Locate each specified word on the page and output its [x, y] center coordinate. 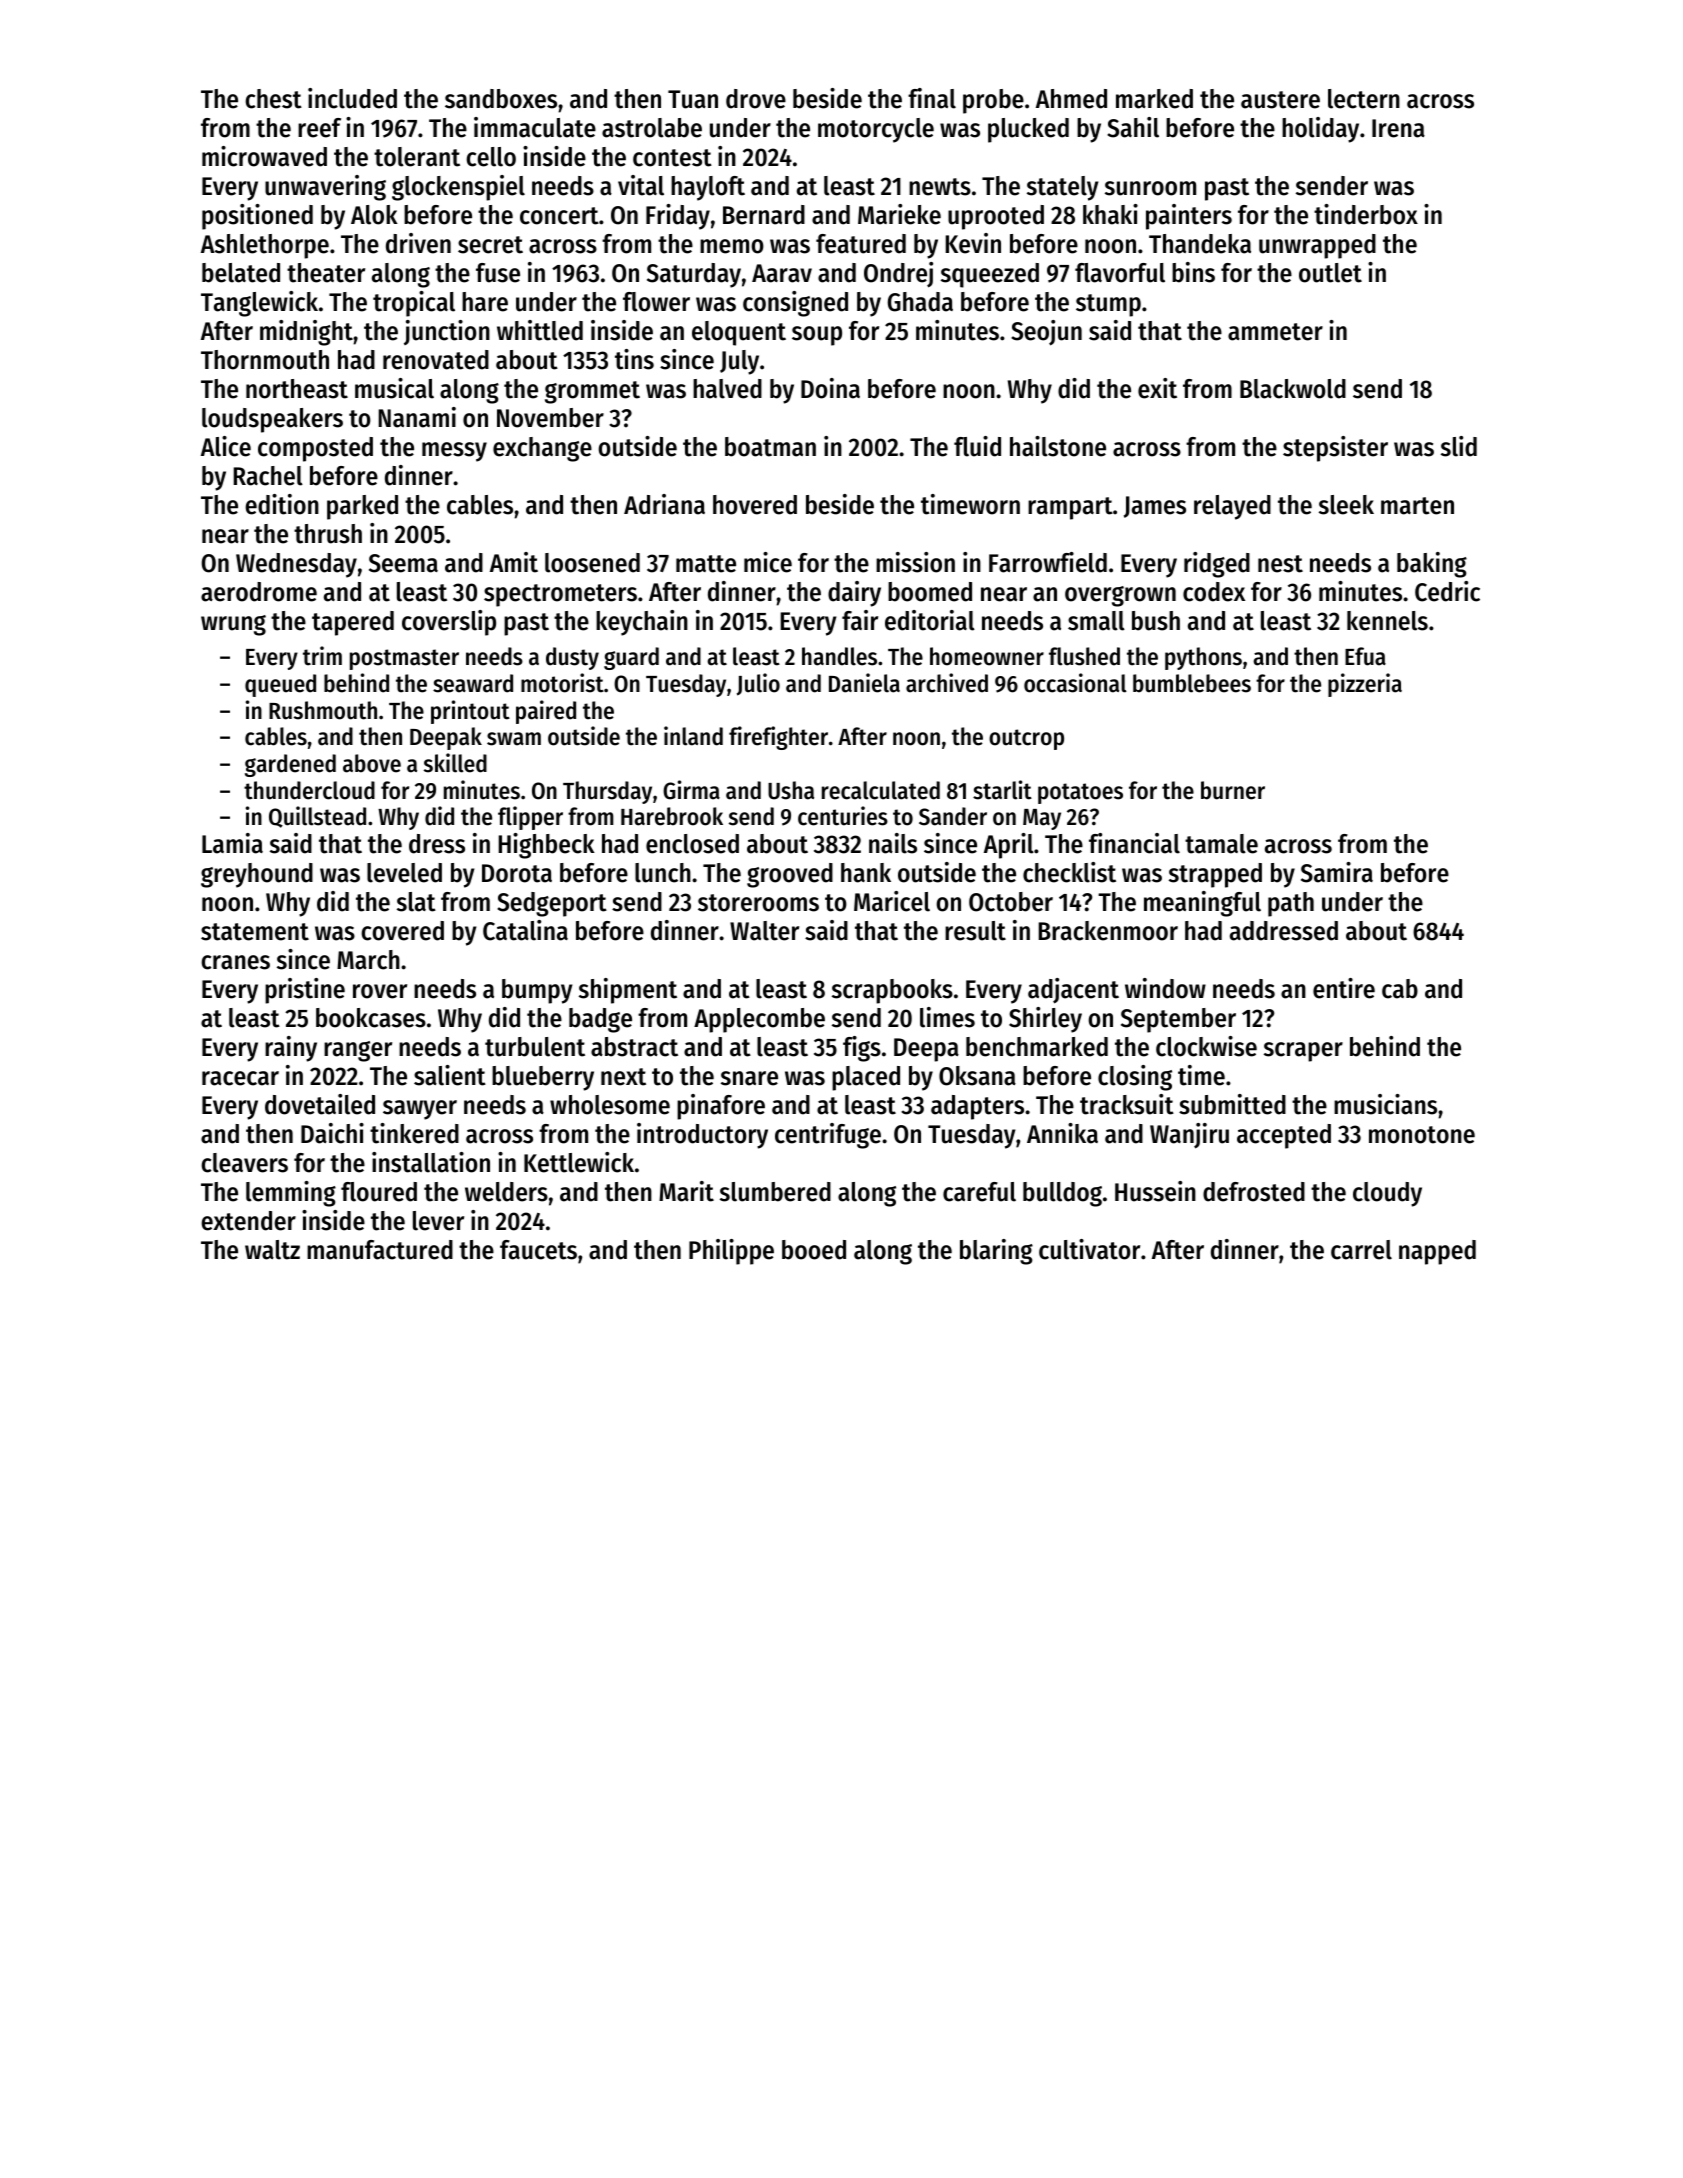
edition [282, 504]
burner [1233, 790]
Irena [1398, 128]
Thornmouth [265, 360]
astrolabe [652, 128]
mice [768, 562]
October [1011, 902]
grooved [790, 875]
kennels [1387, 621]
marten [1417, 506]
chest [273, 99]
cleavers [244, 1163]
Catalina [525, 930]
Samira [1337, 872]
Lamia [232, 843]
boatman [770, 447]
